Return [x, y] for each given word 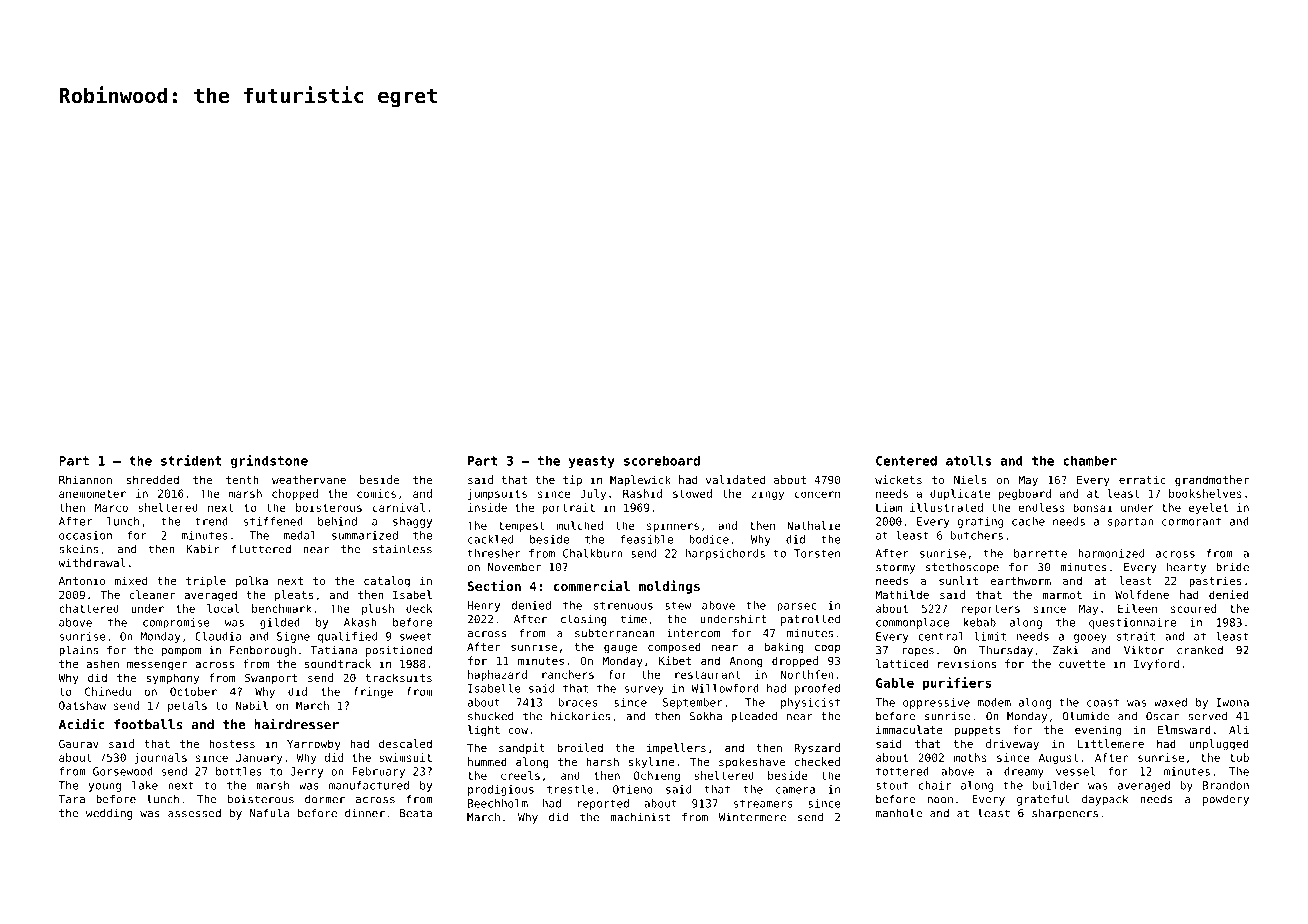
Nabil [252, 705]
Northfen [807, 674]
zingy [768, 494]
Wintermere [752, 817]
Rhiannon [85, 479]
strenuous [623, 605]
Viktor [1144, 650]
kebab [980, 622]
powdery [1226, 800]
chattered [89, 608]
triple [206, 582]
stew [678, 605]
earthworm [1020, 580]
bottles [239, 771]
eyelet [1208, 508]
